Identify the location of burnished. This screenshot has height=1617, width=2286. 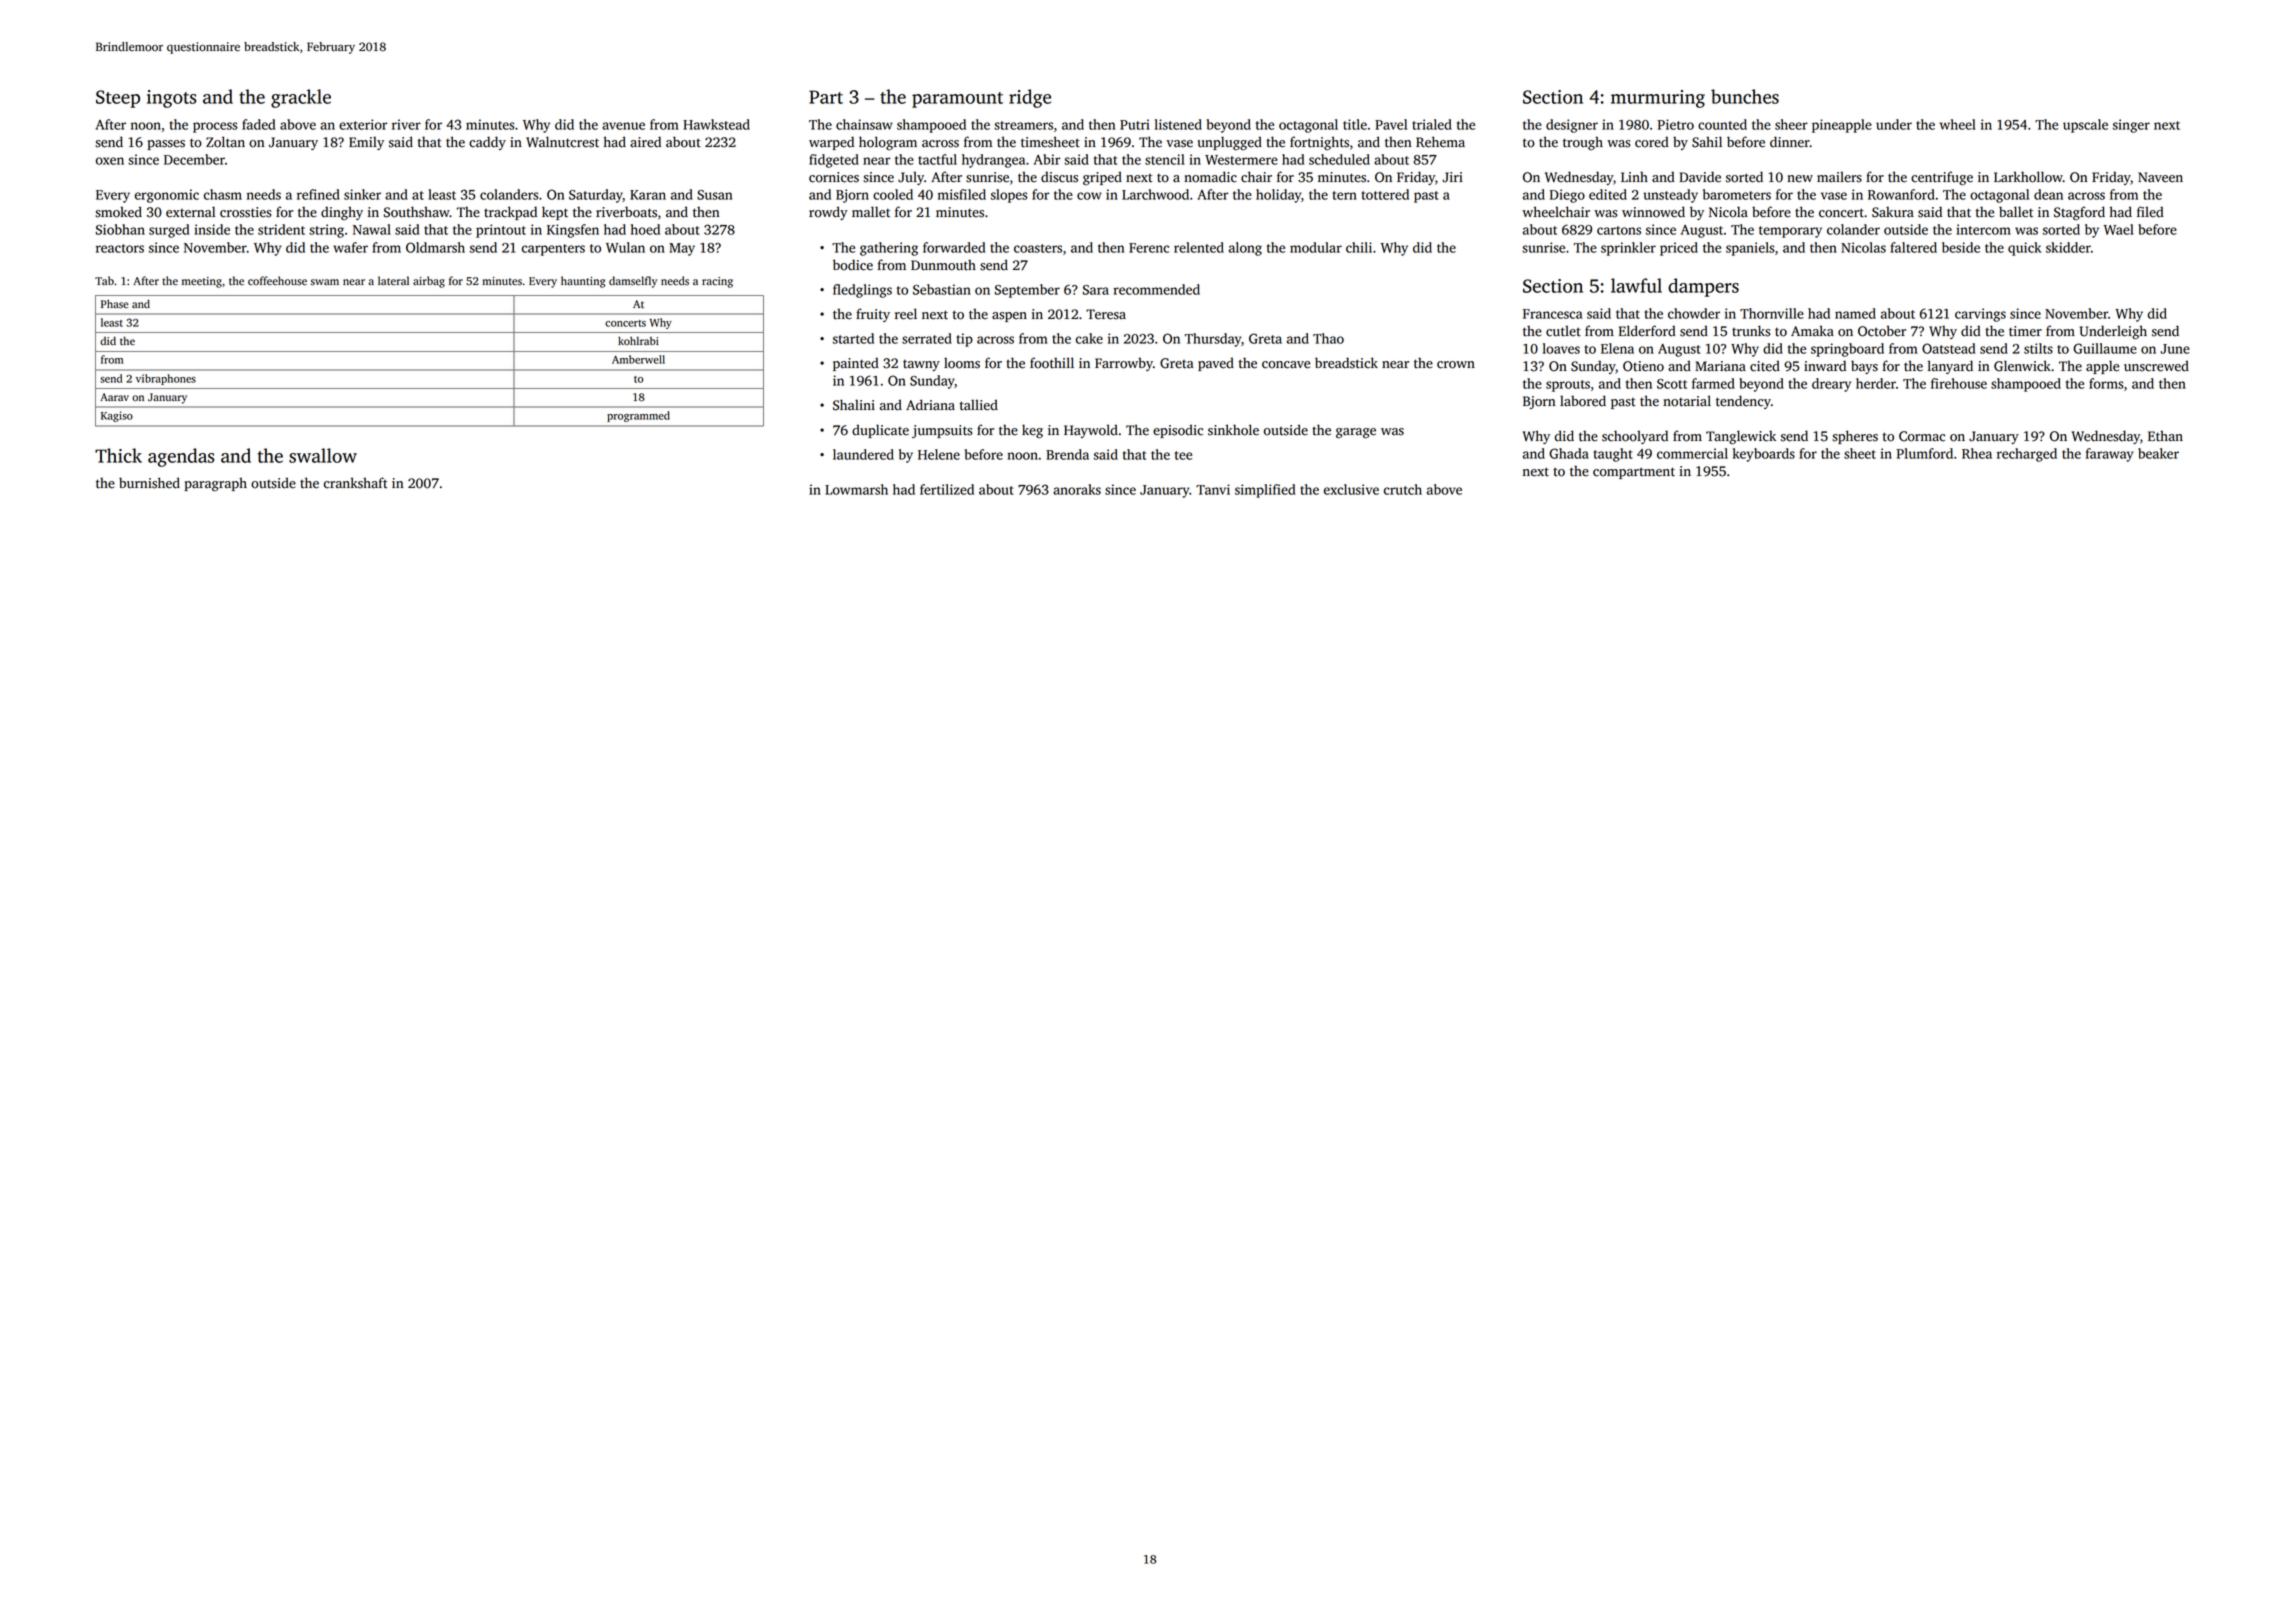
(149, 483).
